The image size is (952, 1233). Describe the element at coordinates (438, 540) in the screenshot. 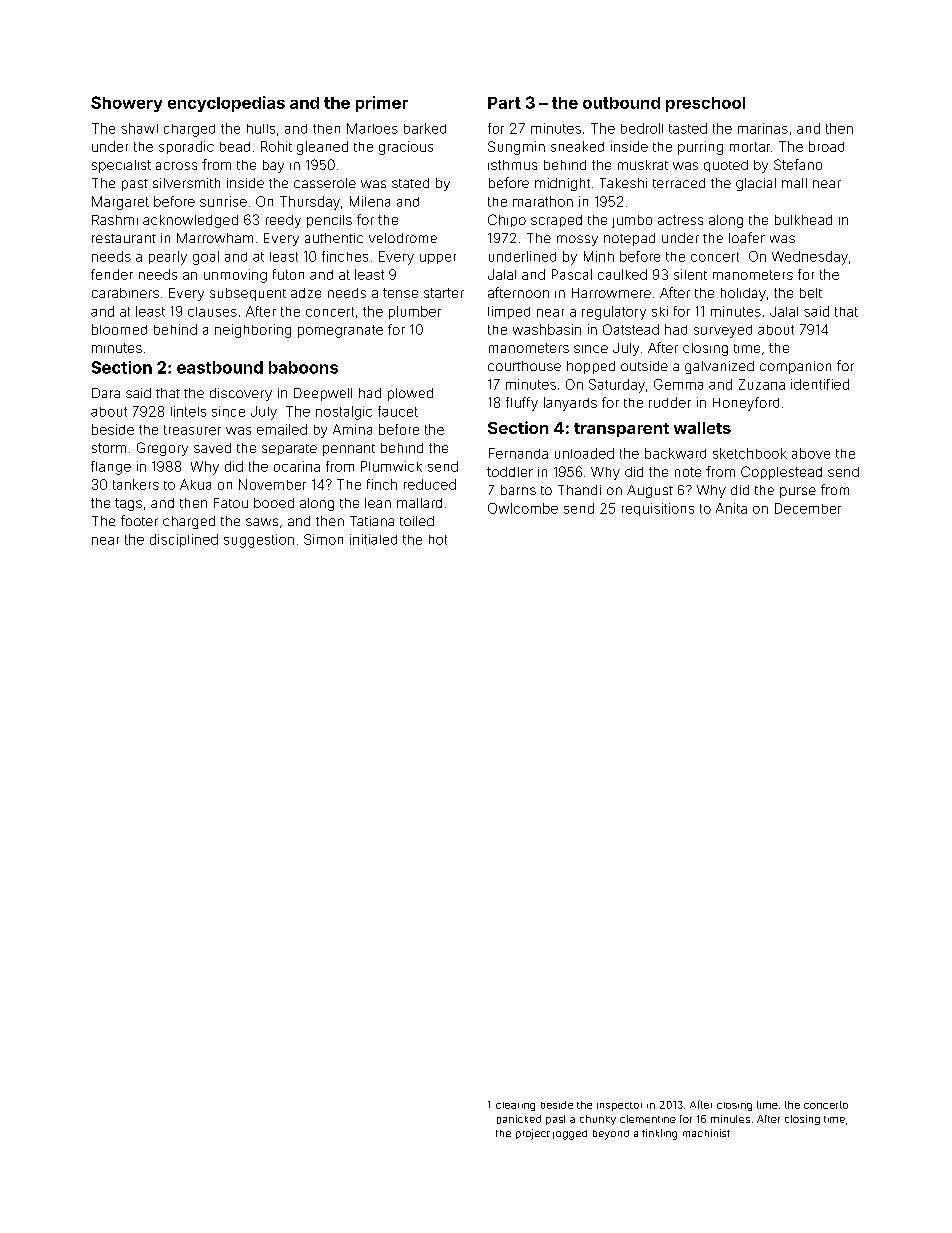

I see `hot` at that location.
